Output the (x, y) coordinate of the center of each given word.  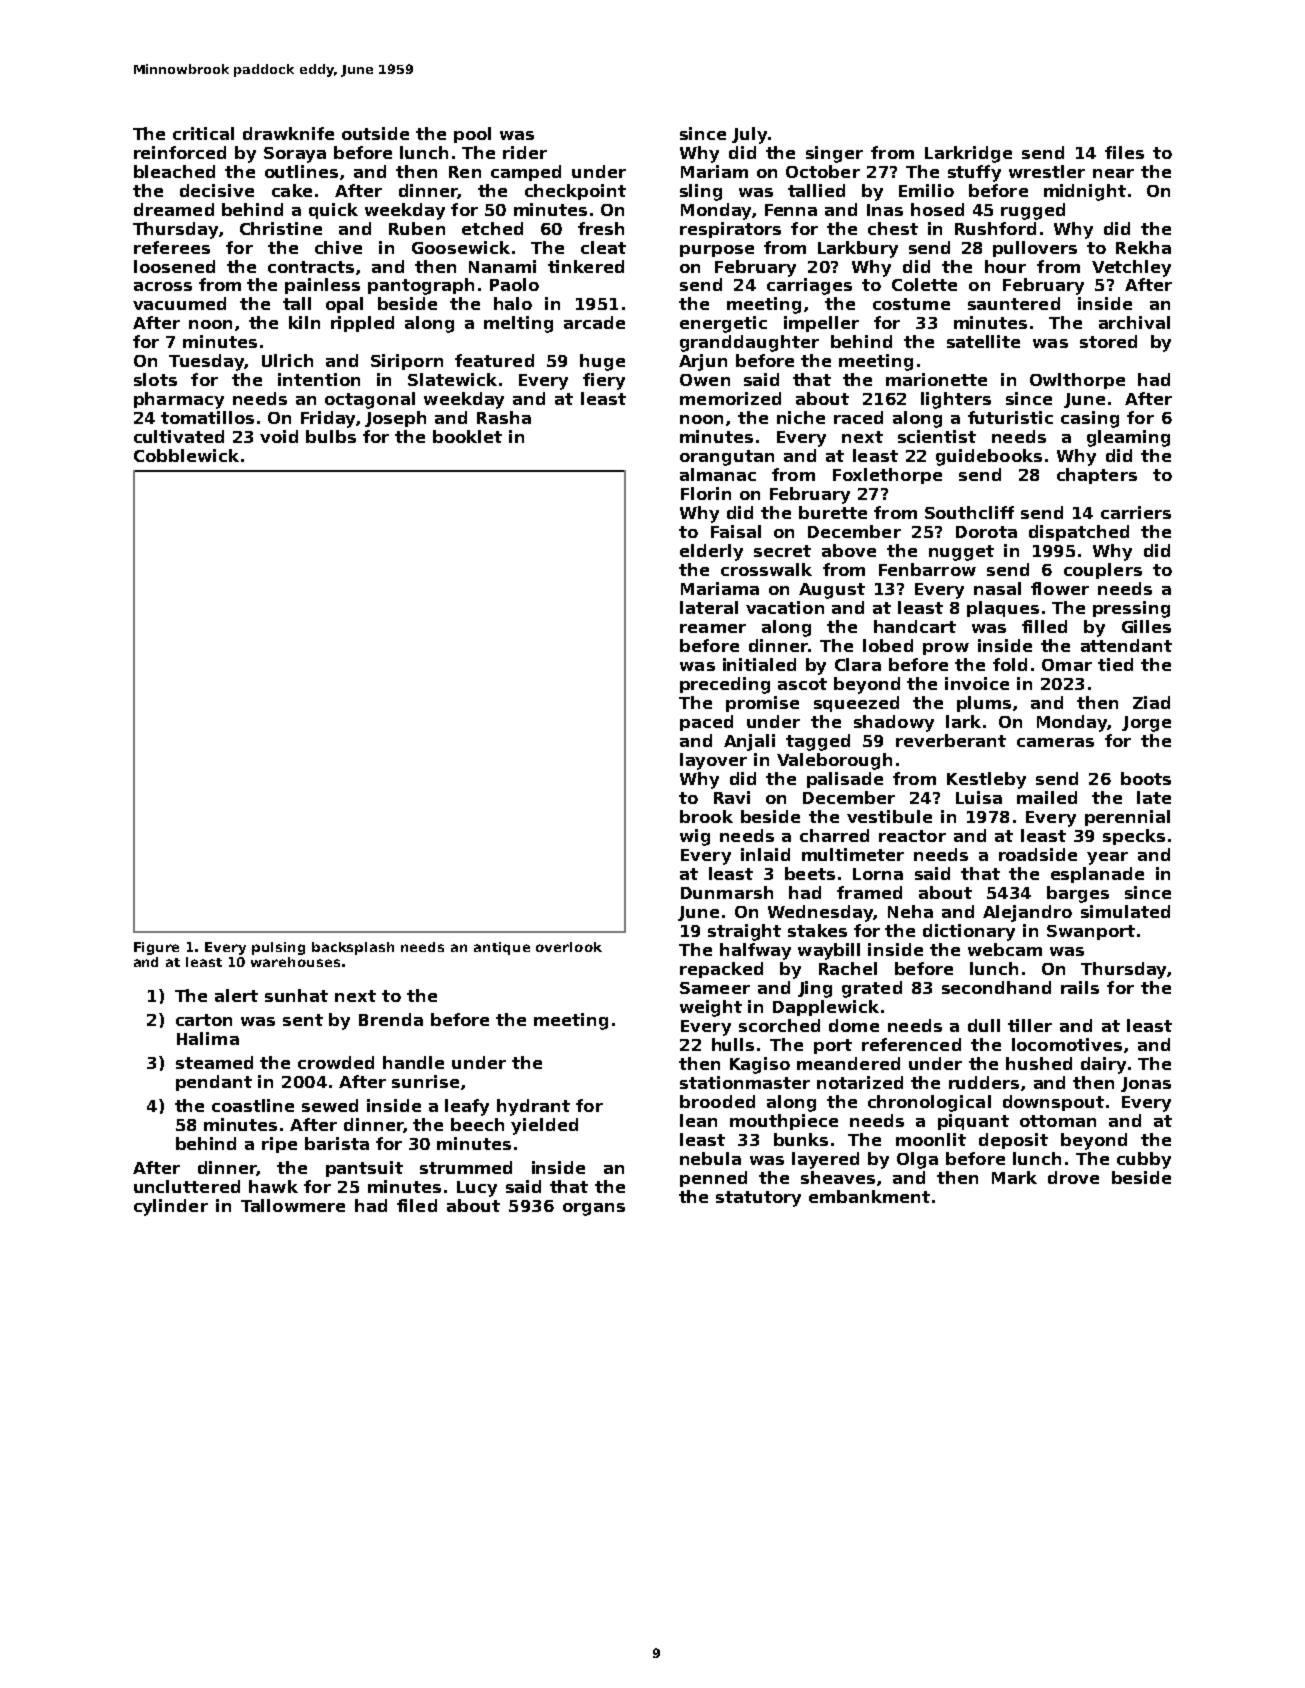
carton (204, 1020)
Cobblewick (186, 455)
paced (706, 723)
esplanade (1097, 875)
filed (417, 1205)
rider (525, 152)
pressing (1131, 609)
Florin (706, 493)
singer (834, 154)
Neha (910, 911)
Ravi (732, 797)
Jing (815, 989)
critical (203, 133)
